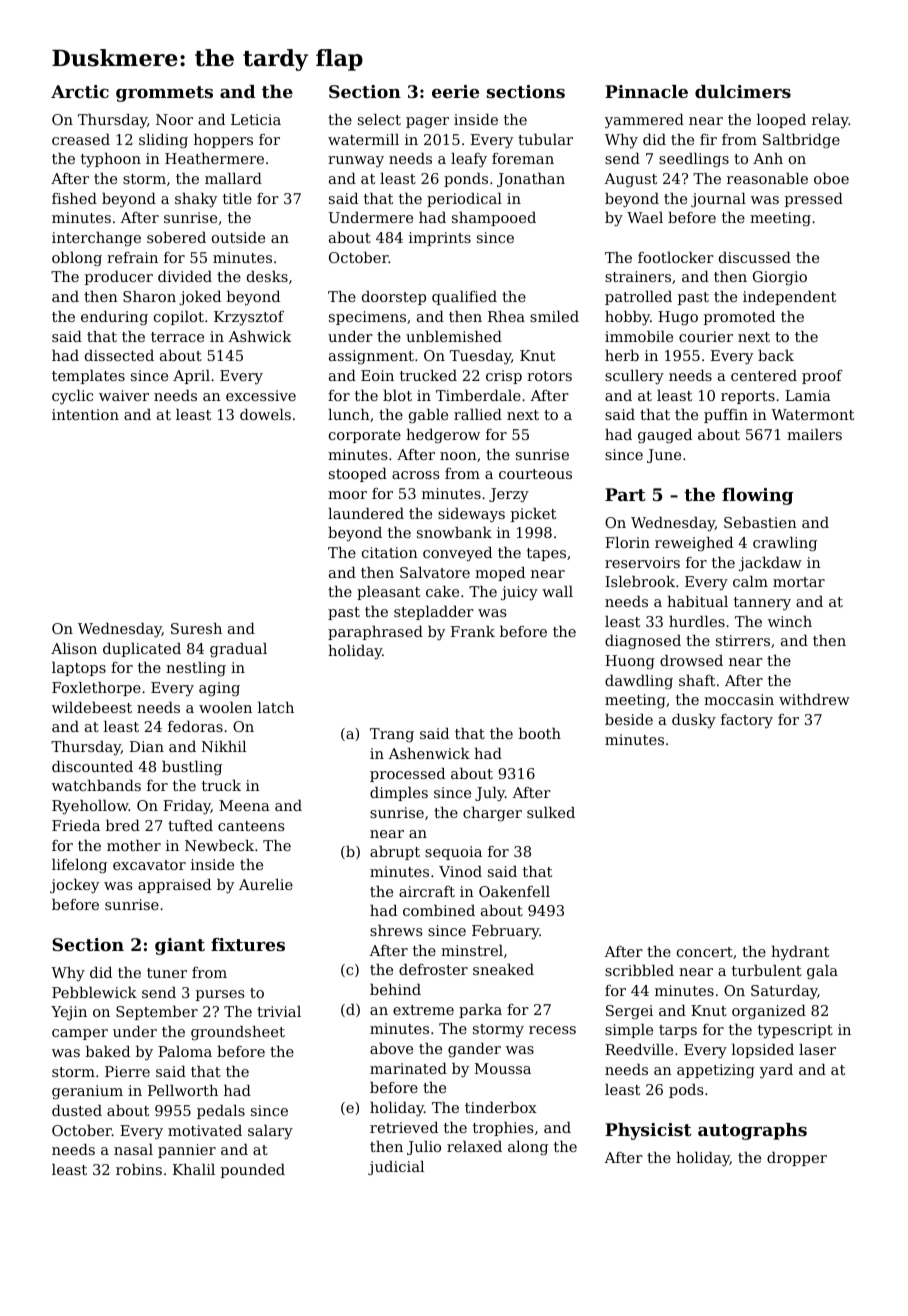 This screenshot has width=908, height=1316. What do you see at coordinates (164, 94) in the screenshot?
I see `grommets` at bounding box center [164, 94].
